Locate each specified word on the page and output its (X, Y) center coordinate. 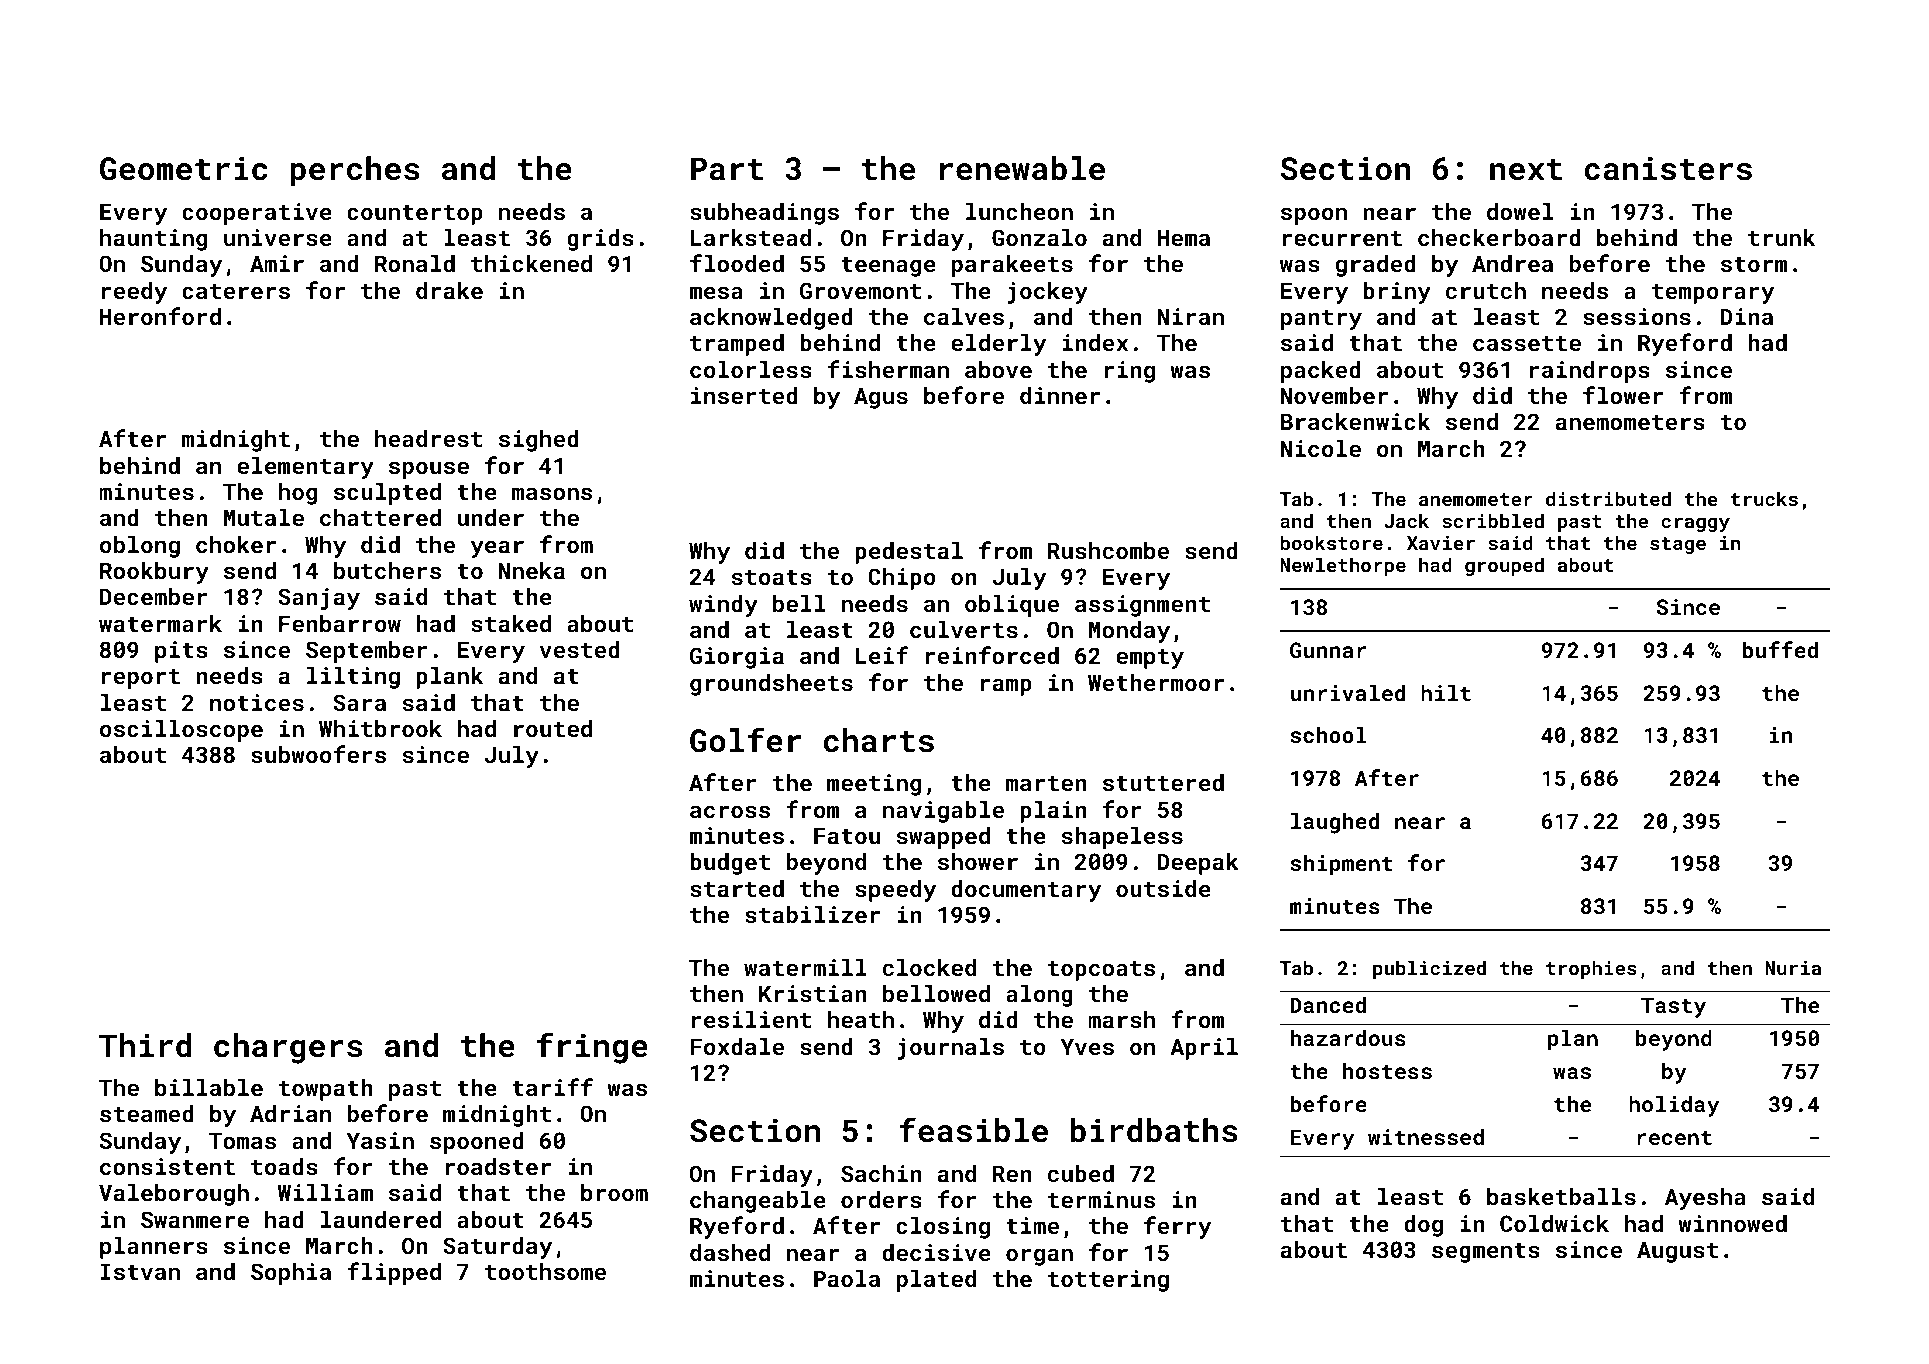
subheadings (764, 214)
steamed (147, 1113)
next (1526, 170)
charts (879, 740)
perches (355, 171)
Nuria (1793, 968)
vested (580, 649)
